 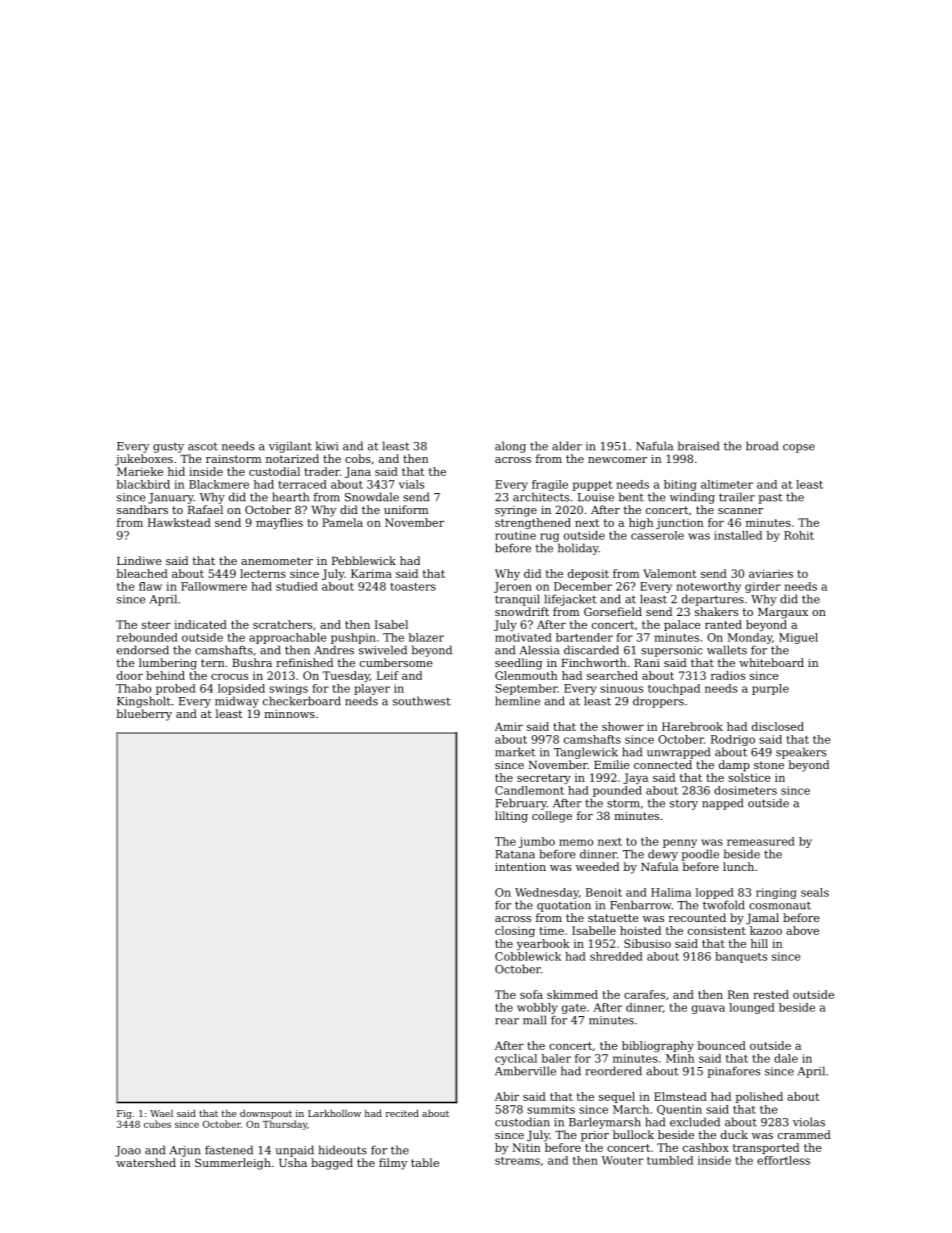 I want to click on market, so click(x=515, y=752).
